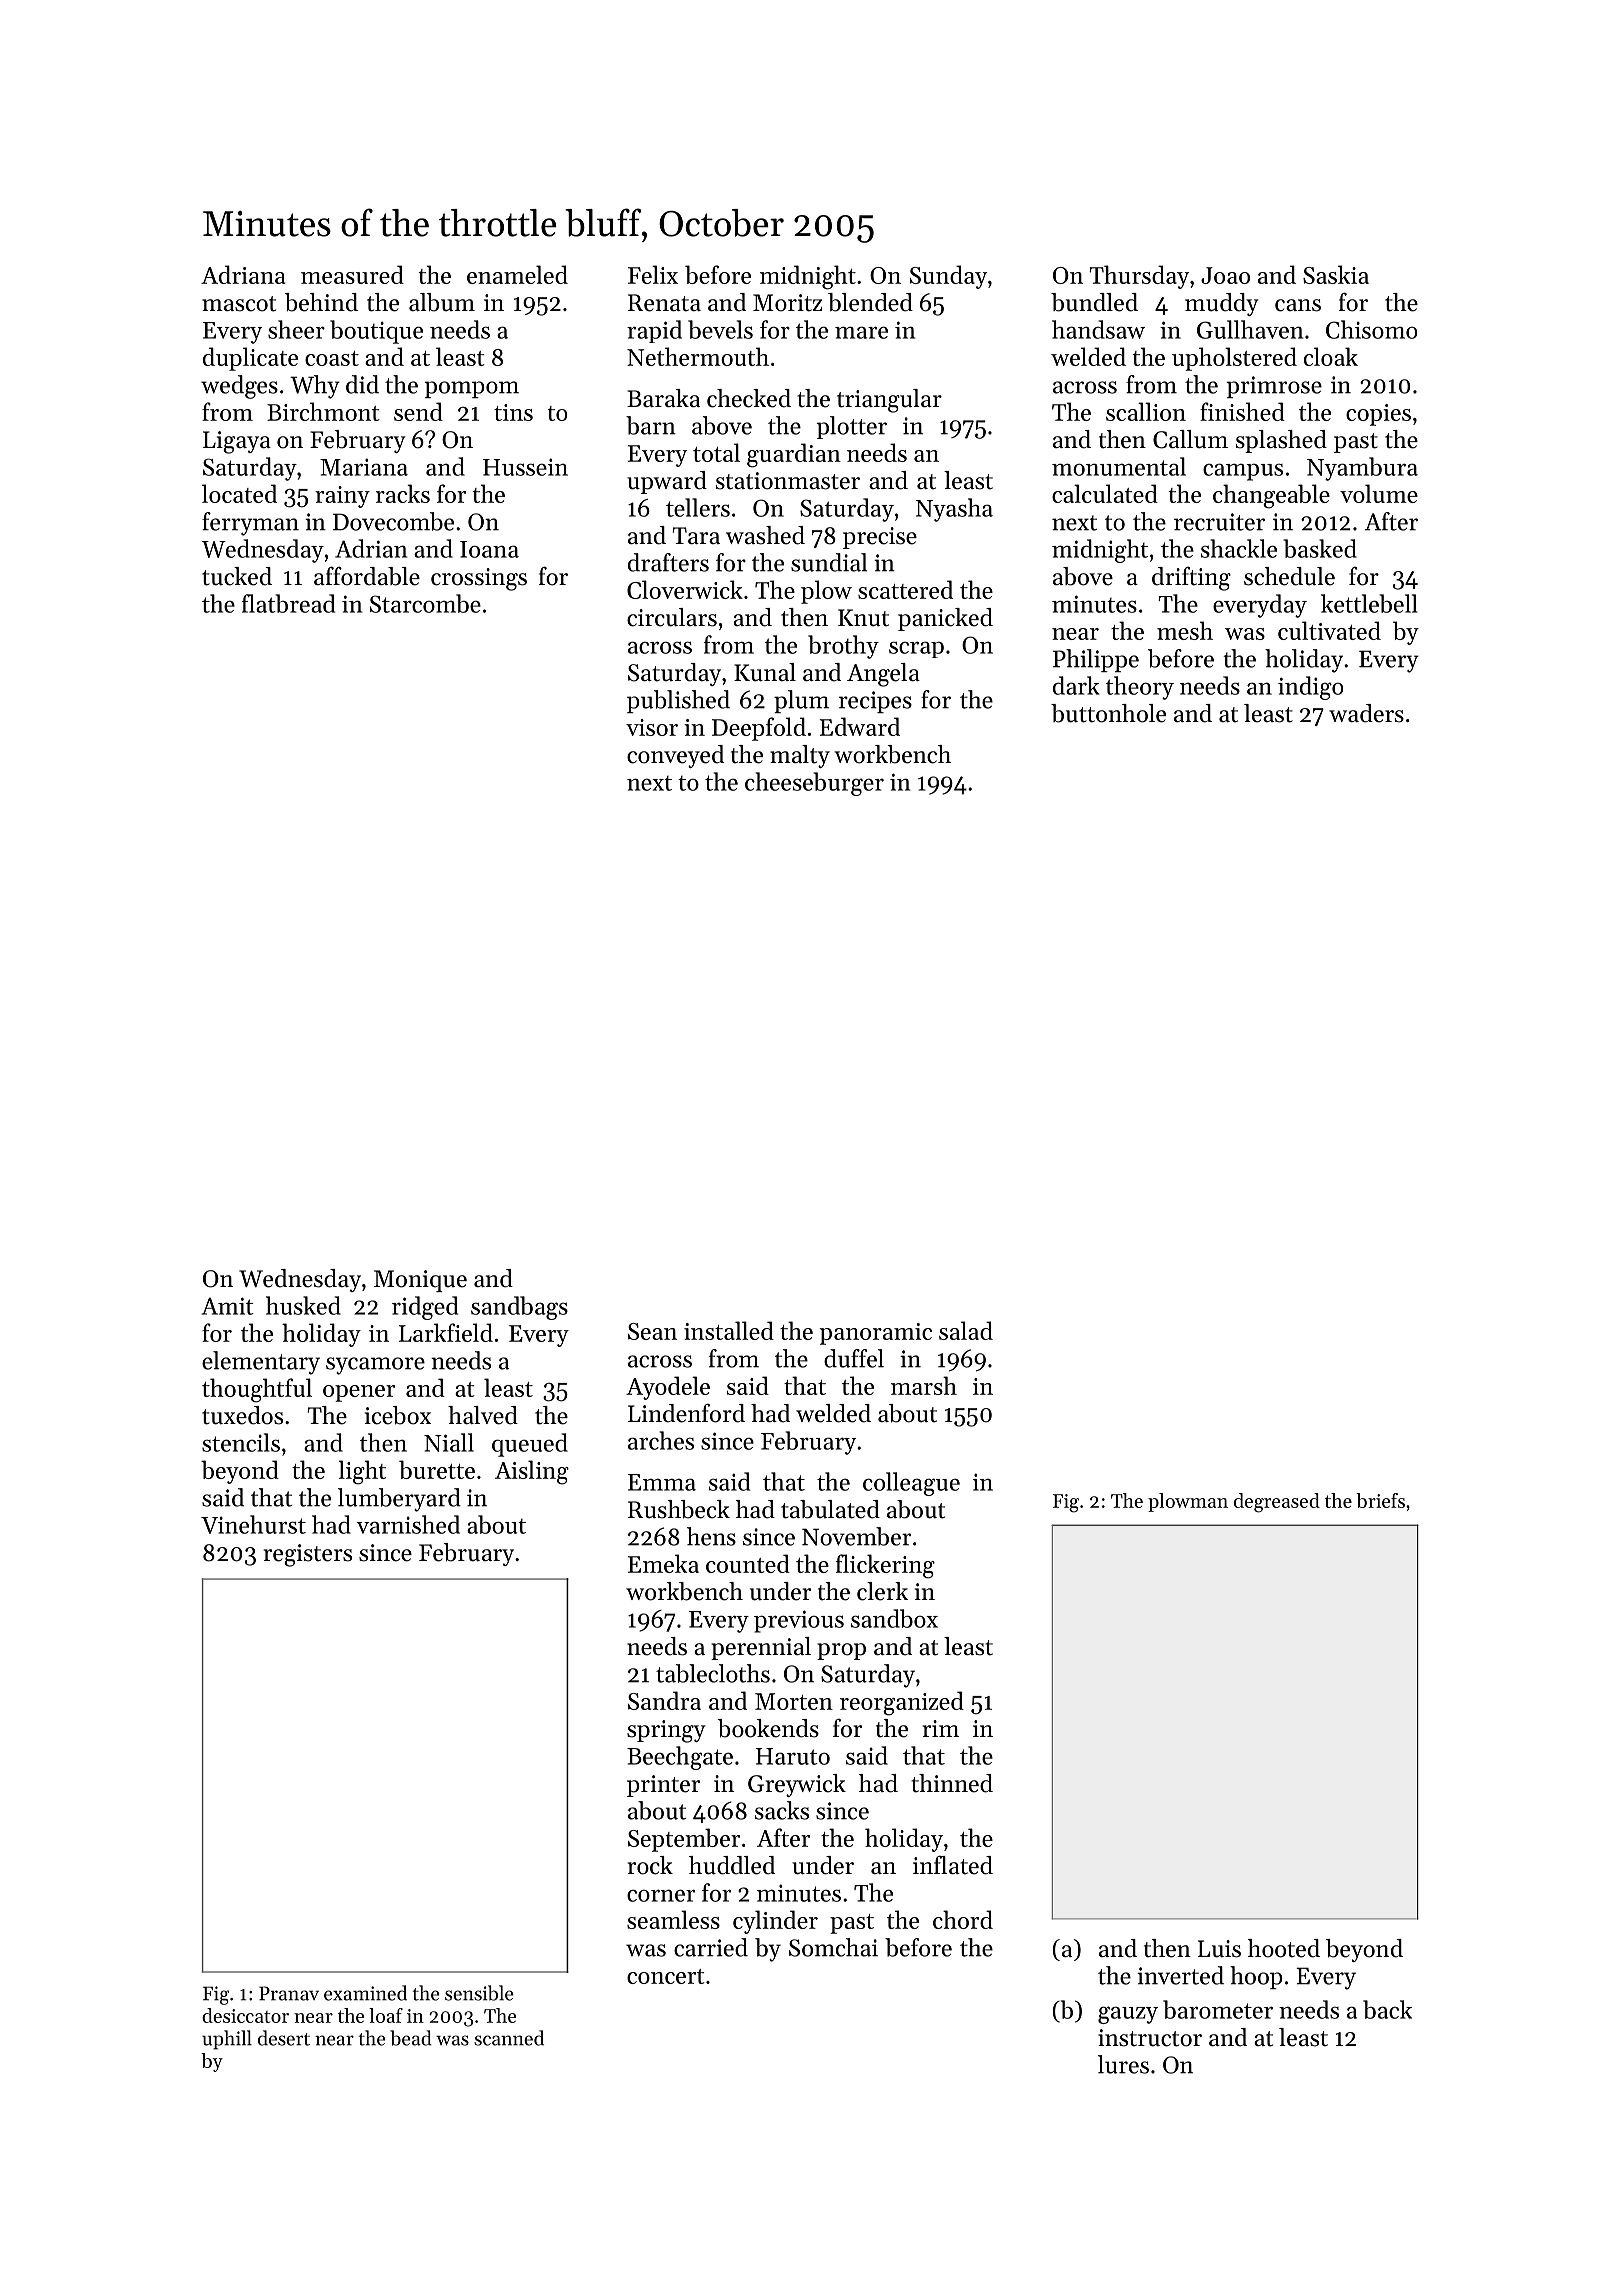 This screenshot has width=1620, height=2292. I want to click on cheeseburger, so click(814, 784).
